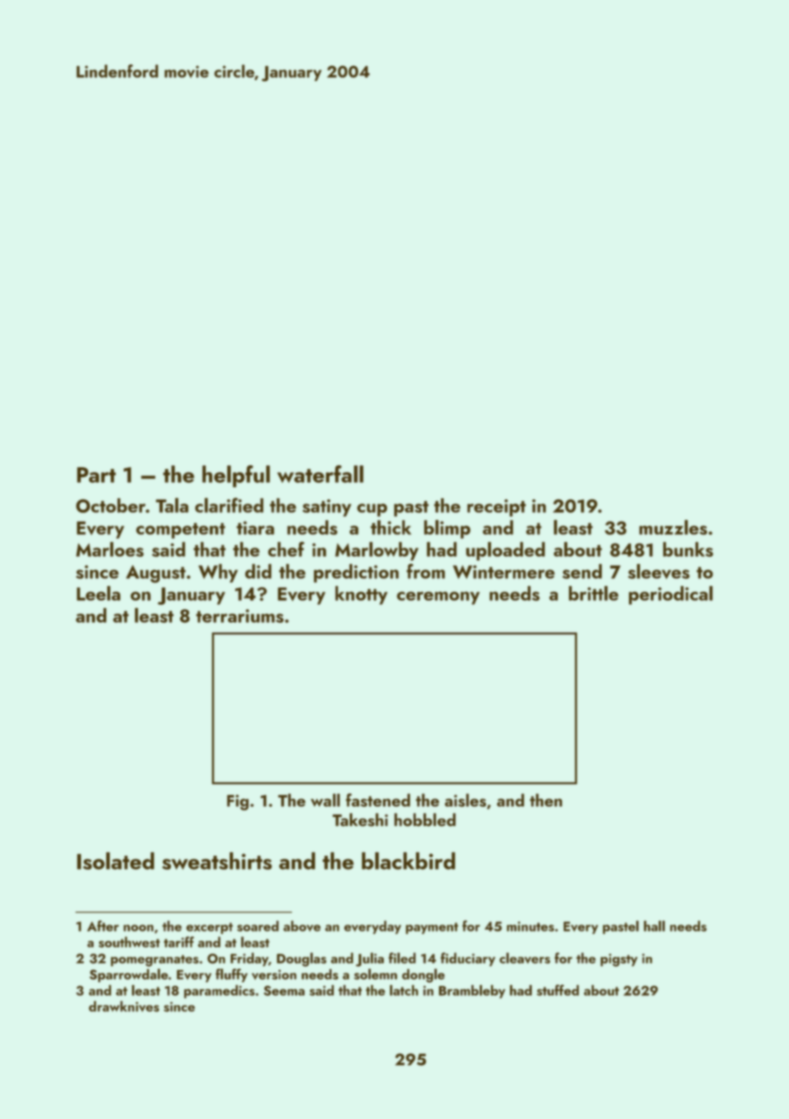 This document has height=1119, width=789. What do you see at coordinates (240, 616) in the document?
I see `terrariums` at bounding box center [240, 616].
